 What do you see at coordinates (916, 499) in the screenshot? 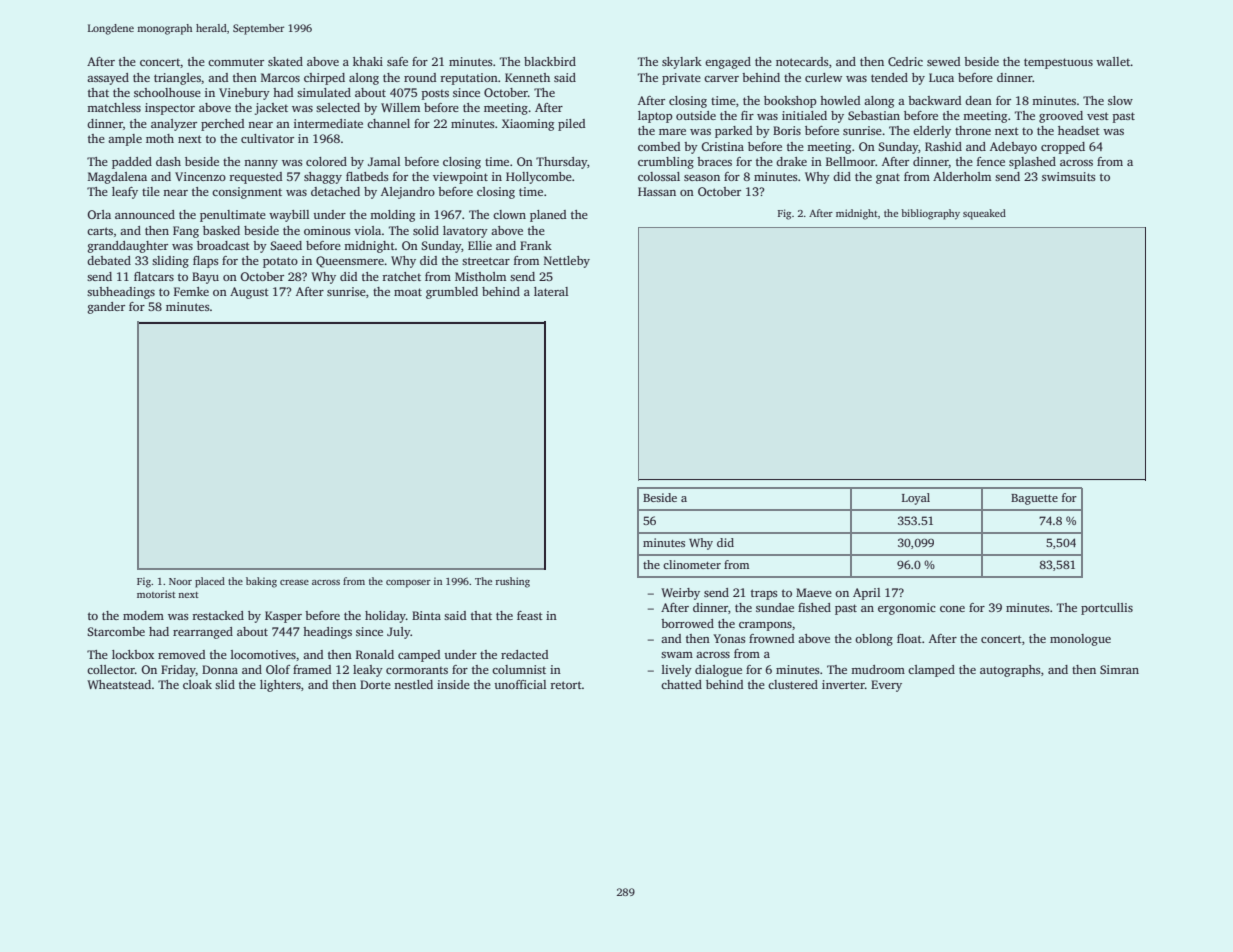
I see `Loyal` at bounding box center [916, 499].
